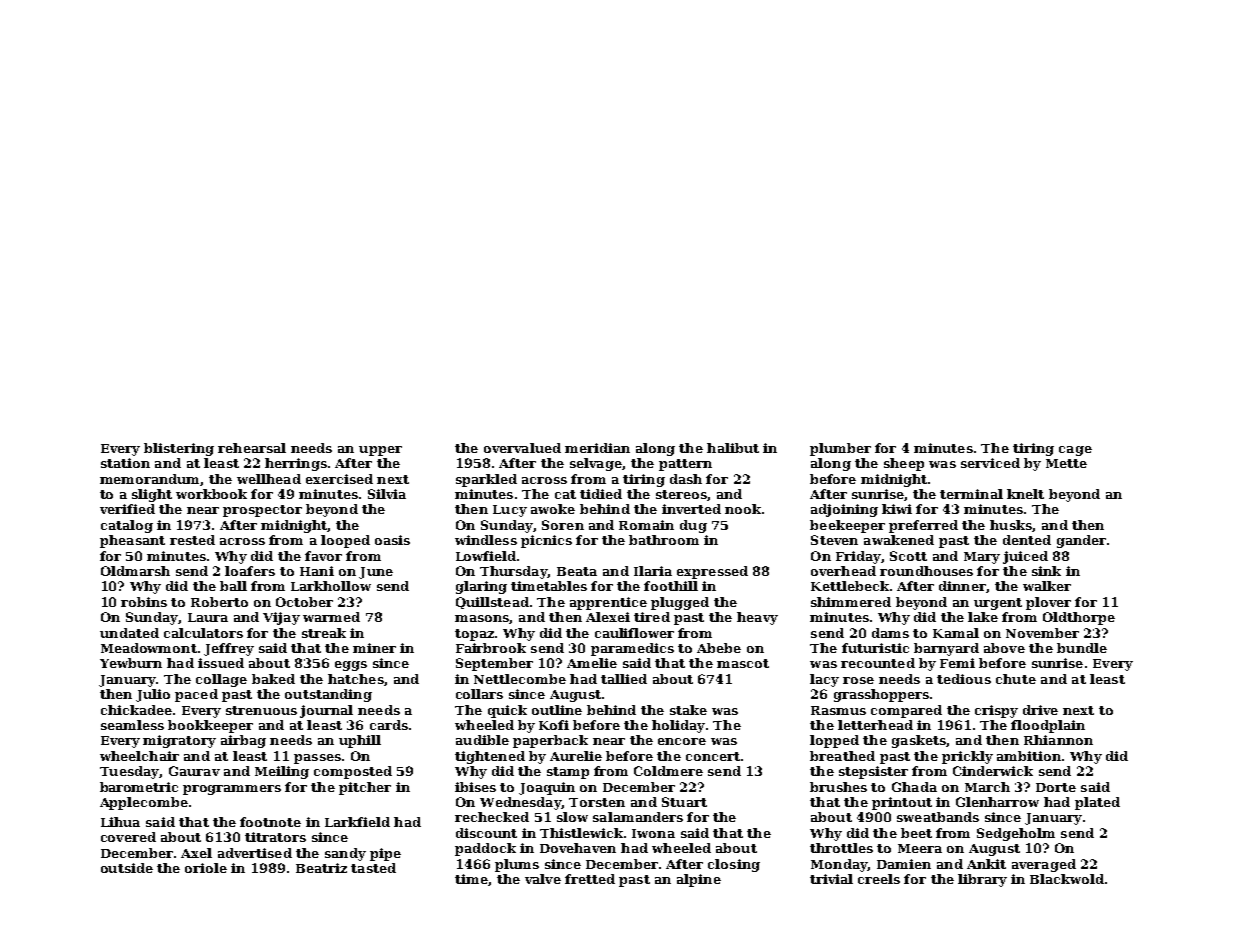  What do you see at coordinates (153, 695) in the document?
I see `Julio` at bounding box center [153, 695].
